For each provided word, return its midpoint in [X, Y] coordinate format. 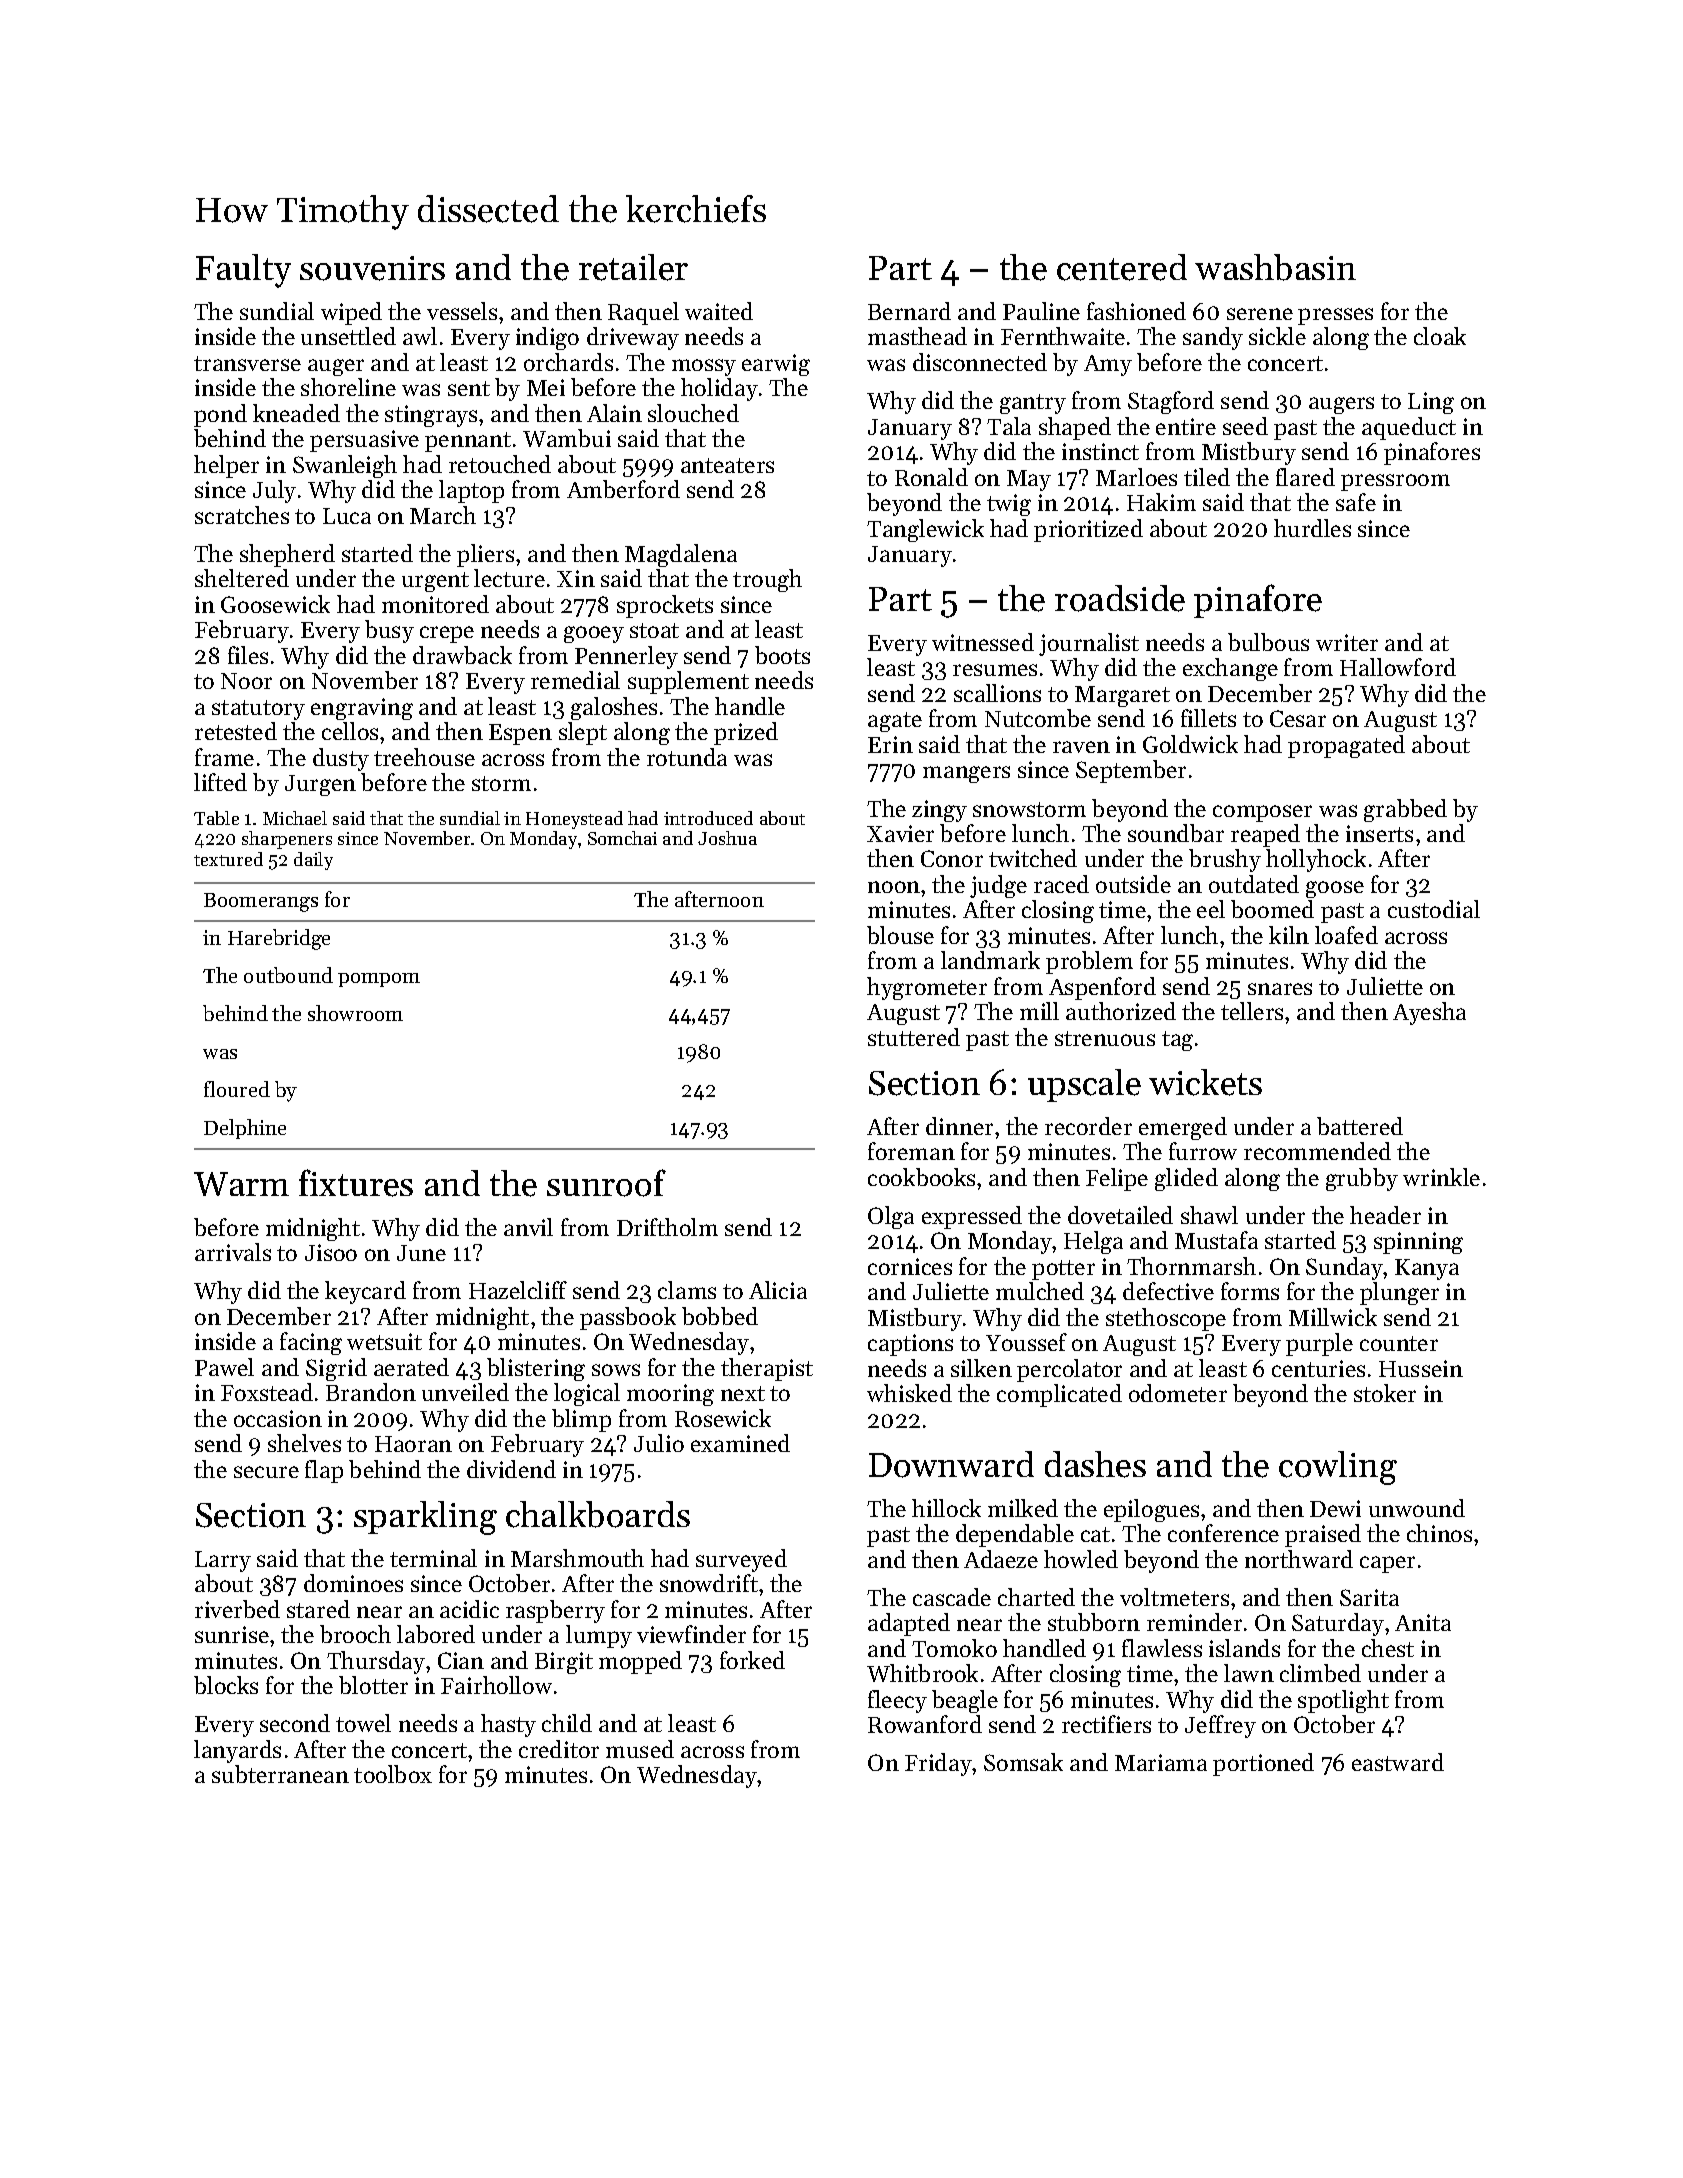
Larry [223, 1561]
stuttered [914, 1037]
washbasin [1275, 267]
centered [1122, 267]
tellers [1252, 1011]
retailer [633, 267]
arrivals [233, 1252]
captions [910, 1345]
